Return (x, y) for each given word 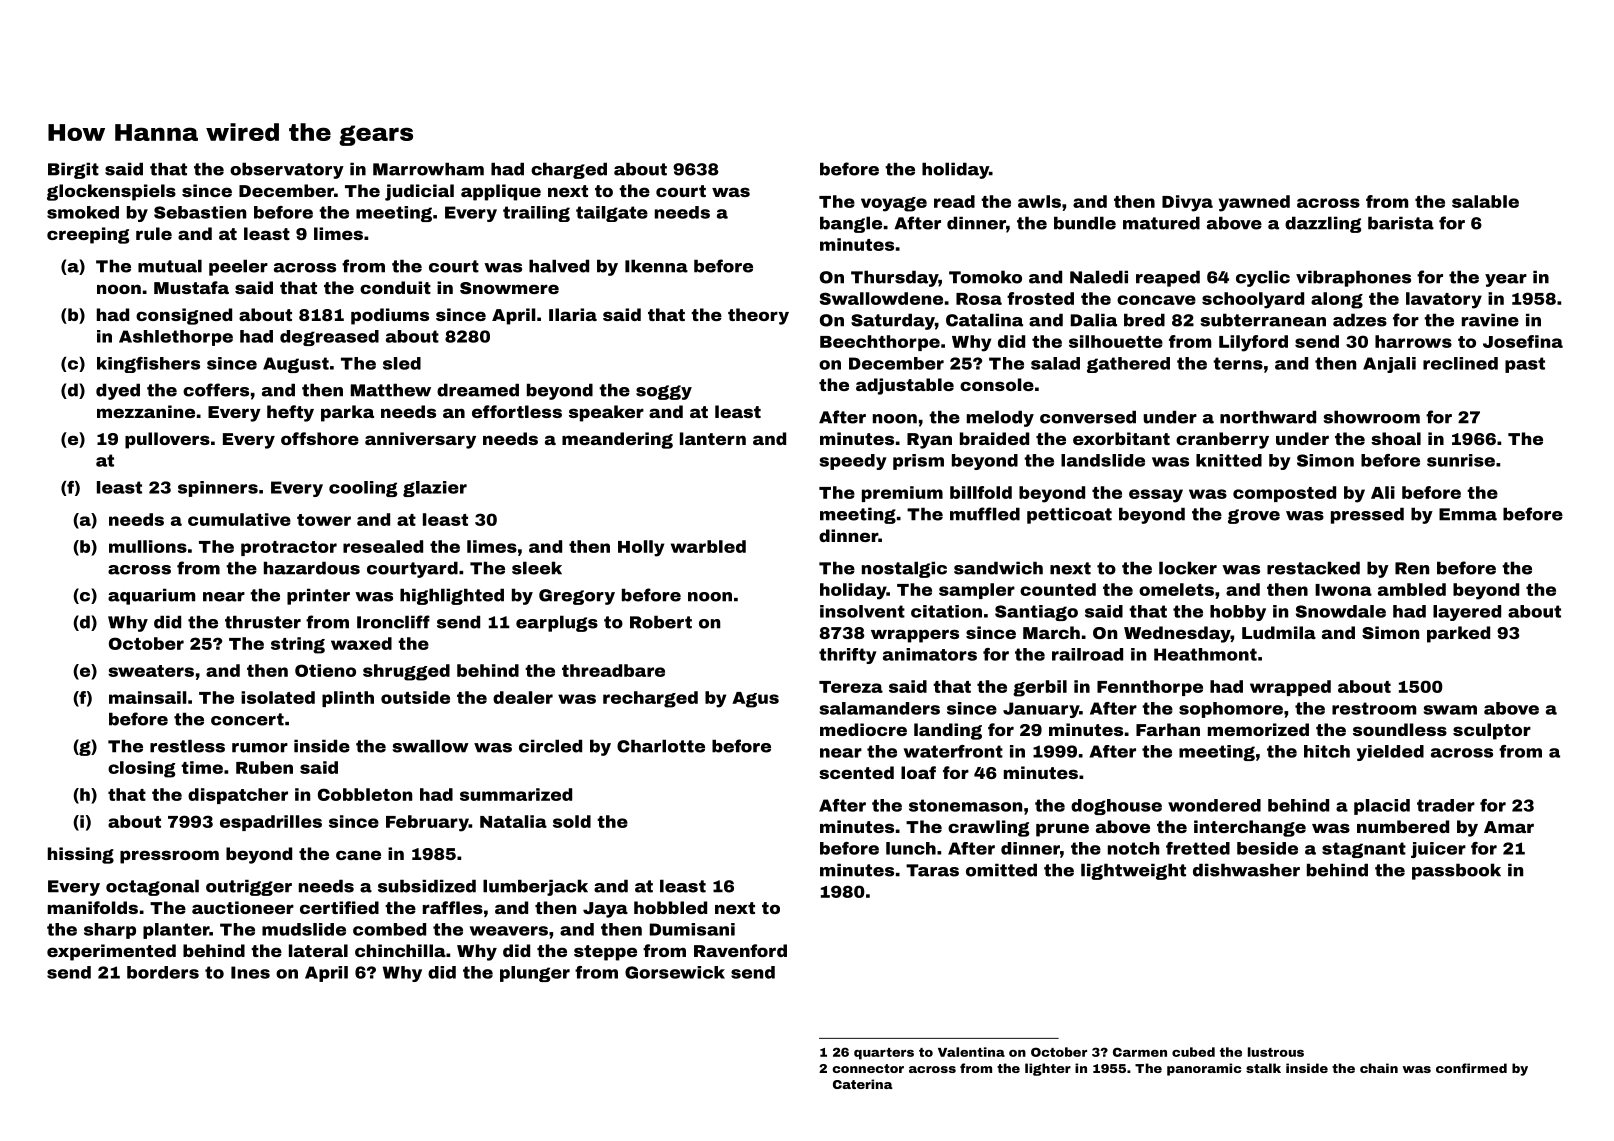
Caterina (863, 1084)
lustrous (1276, 1052)
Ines (250, 972)
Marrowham (428, 169)
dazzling (1323, 224)
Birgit (73, 170)
